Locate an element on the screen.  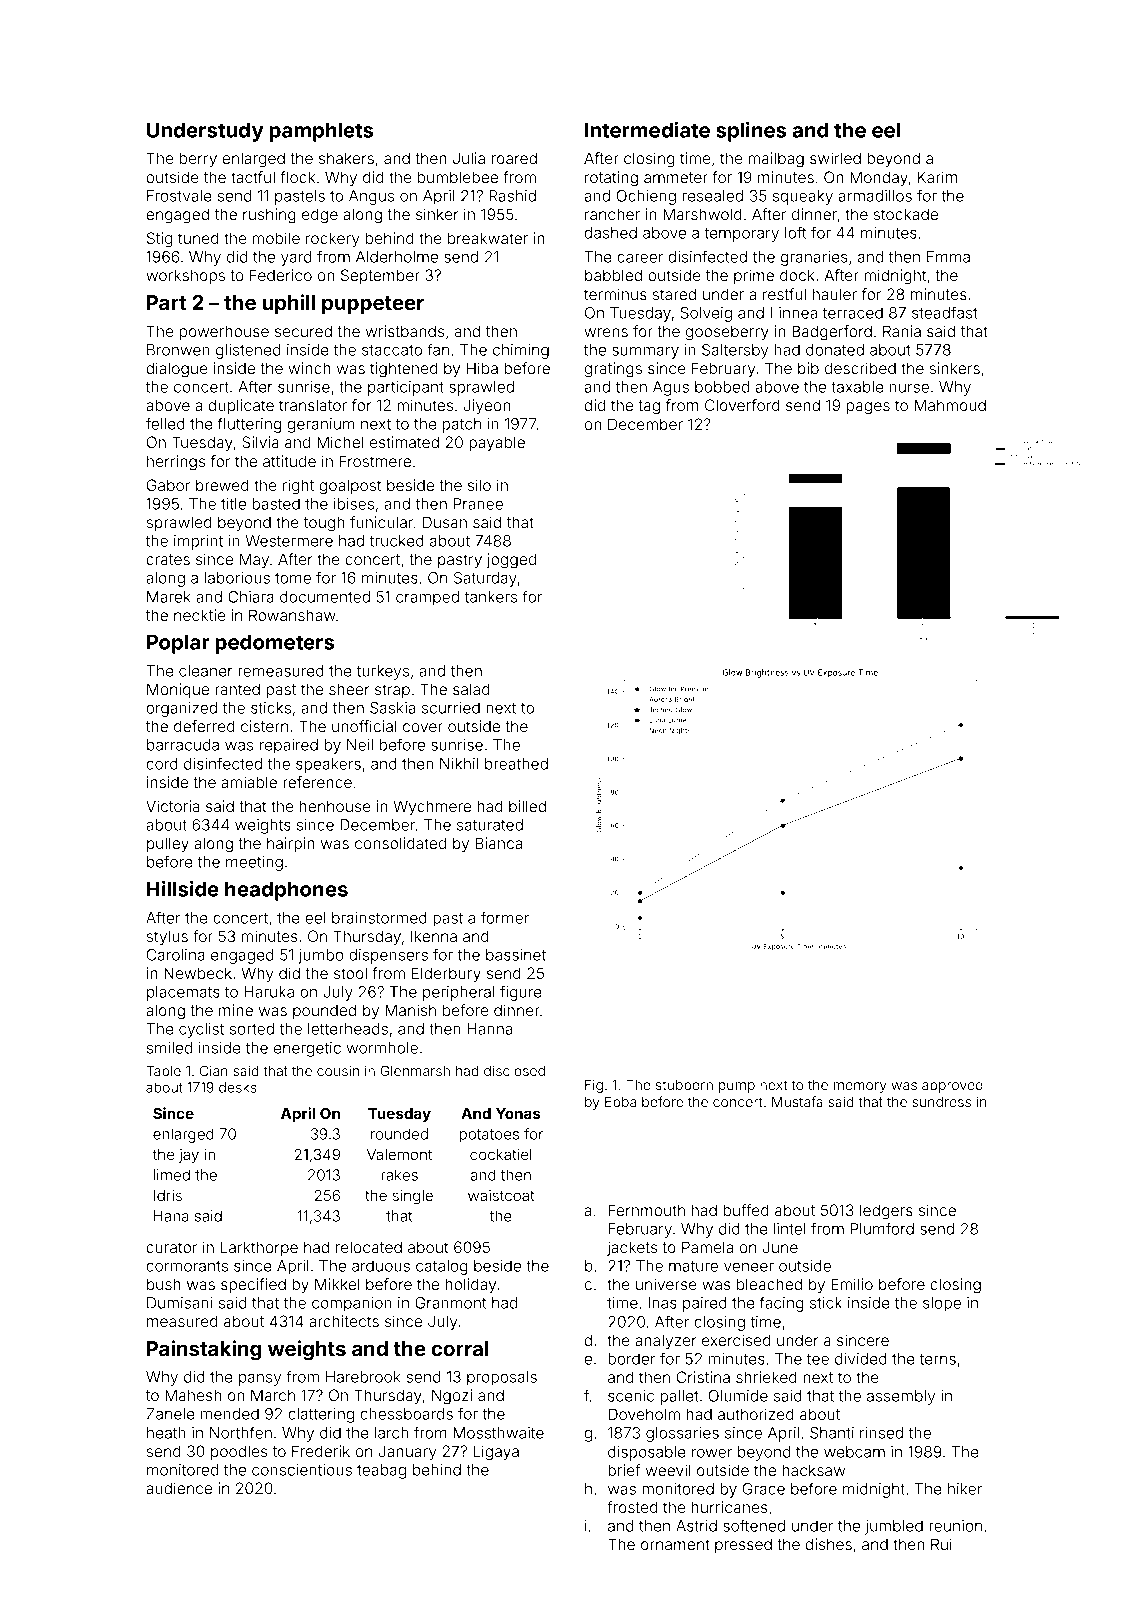
Astrid is located at coordinates (696, 1526).
